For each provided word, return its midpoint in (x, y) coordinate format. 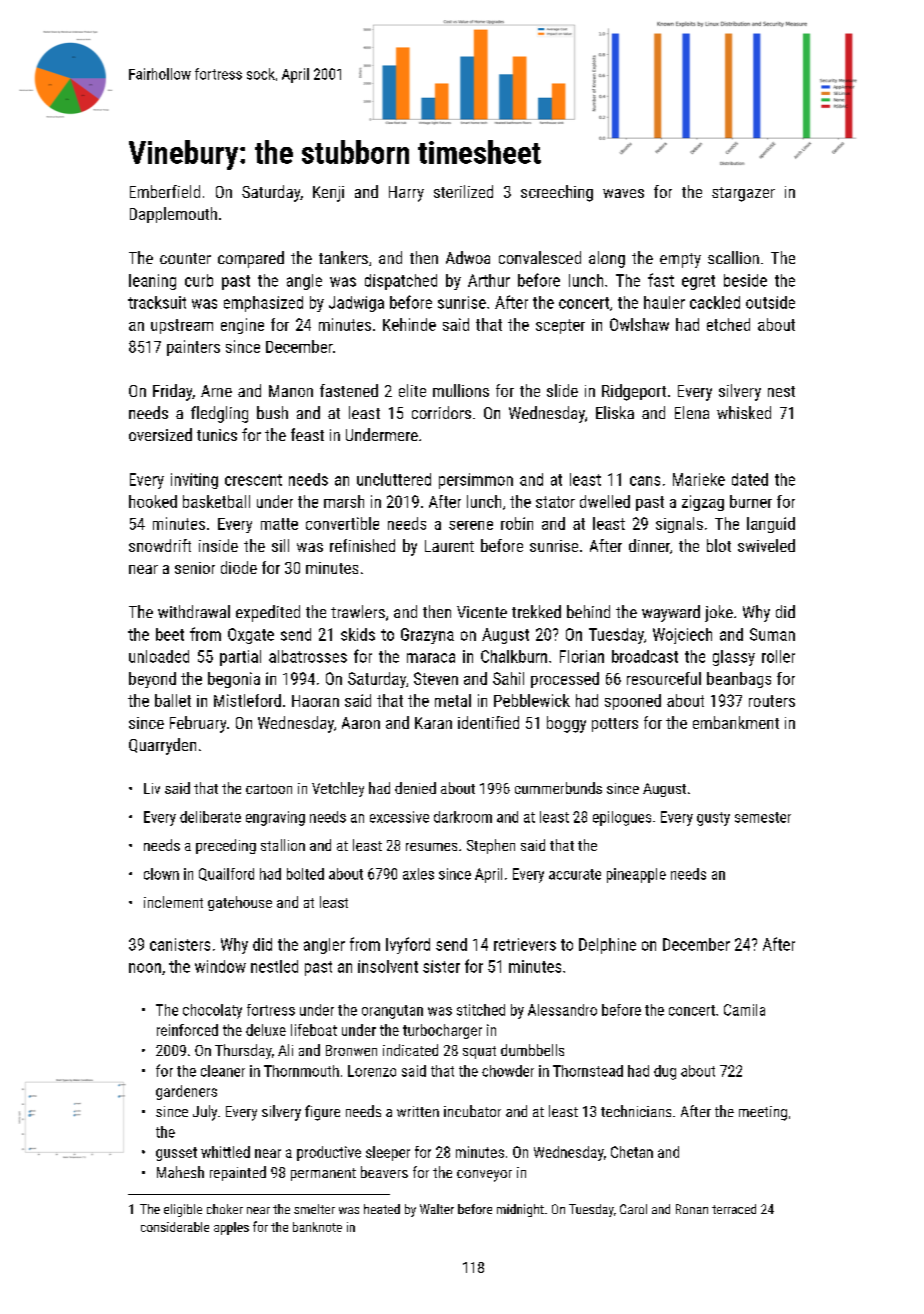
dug (665, 1072)
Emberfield (165, 191)
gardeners (186, 1092)
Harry (406, 194)
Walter (437, 1209)
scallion (733, 257)
